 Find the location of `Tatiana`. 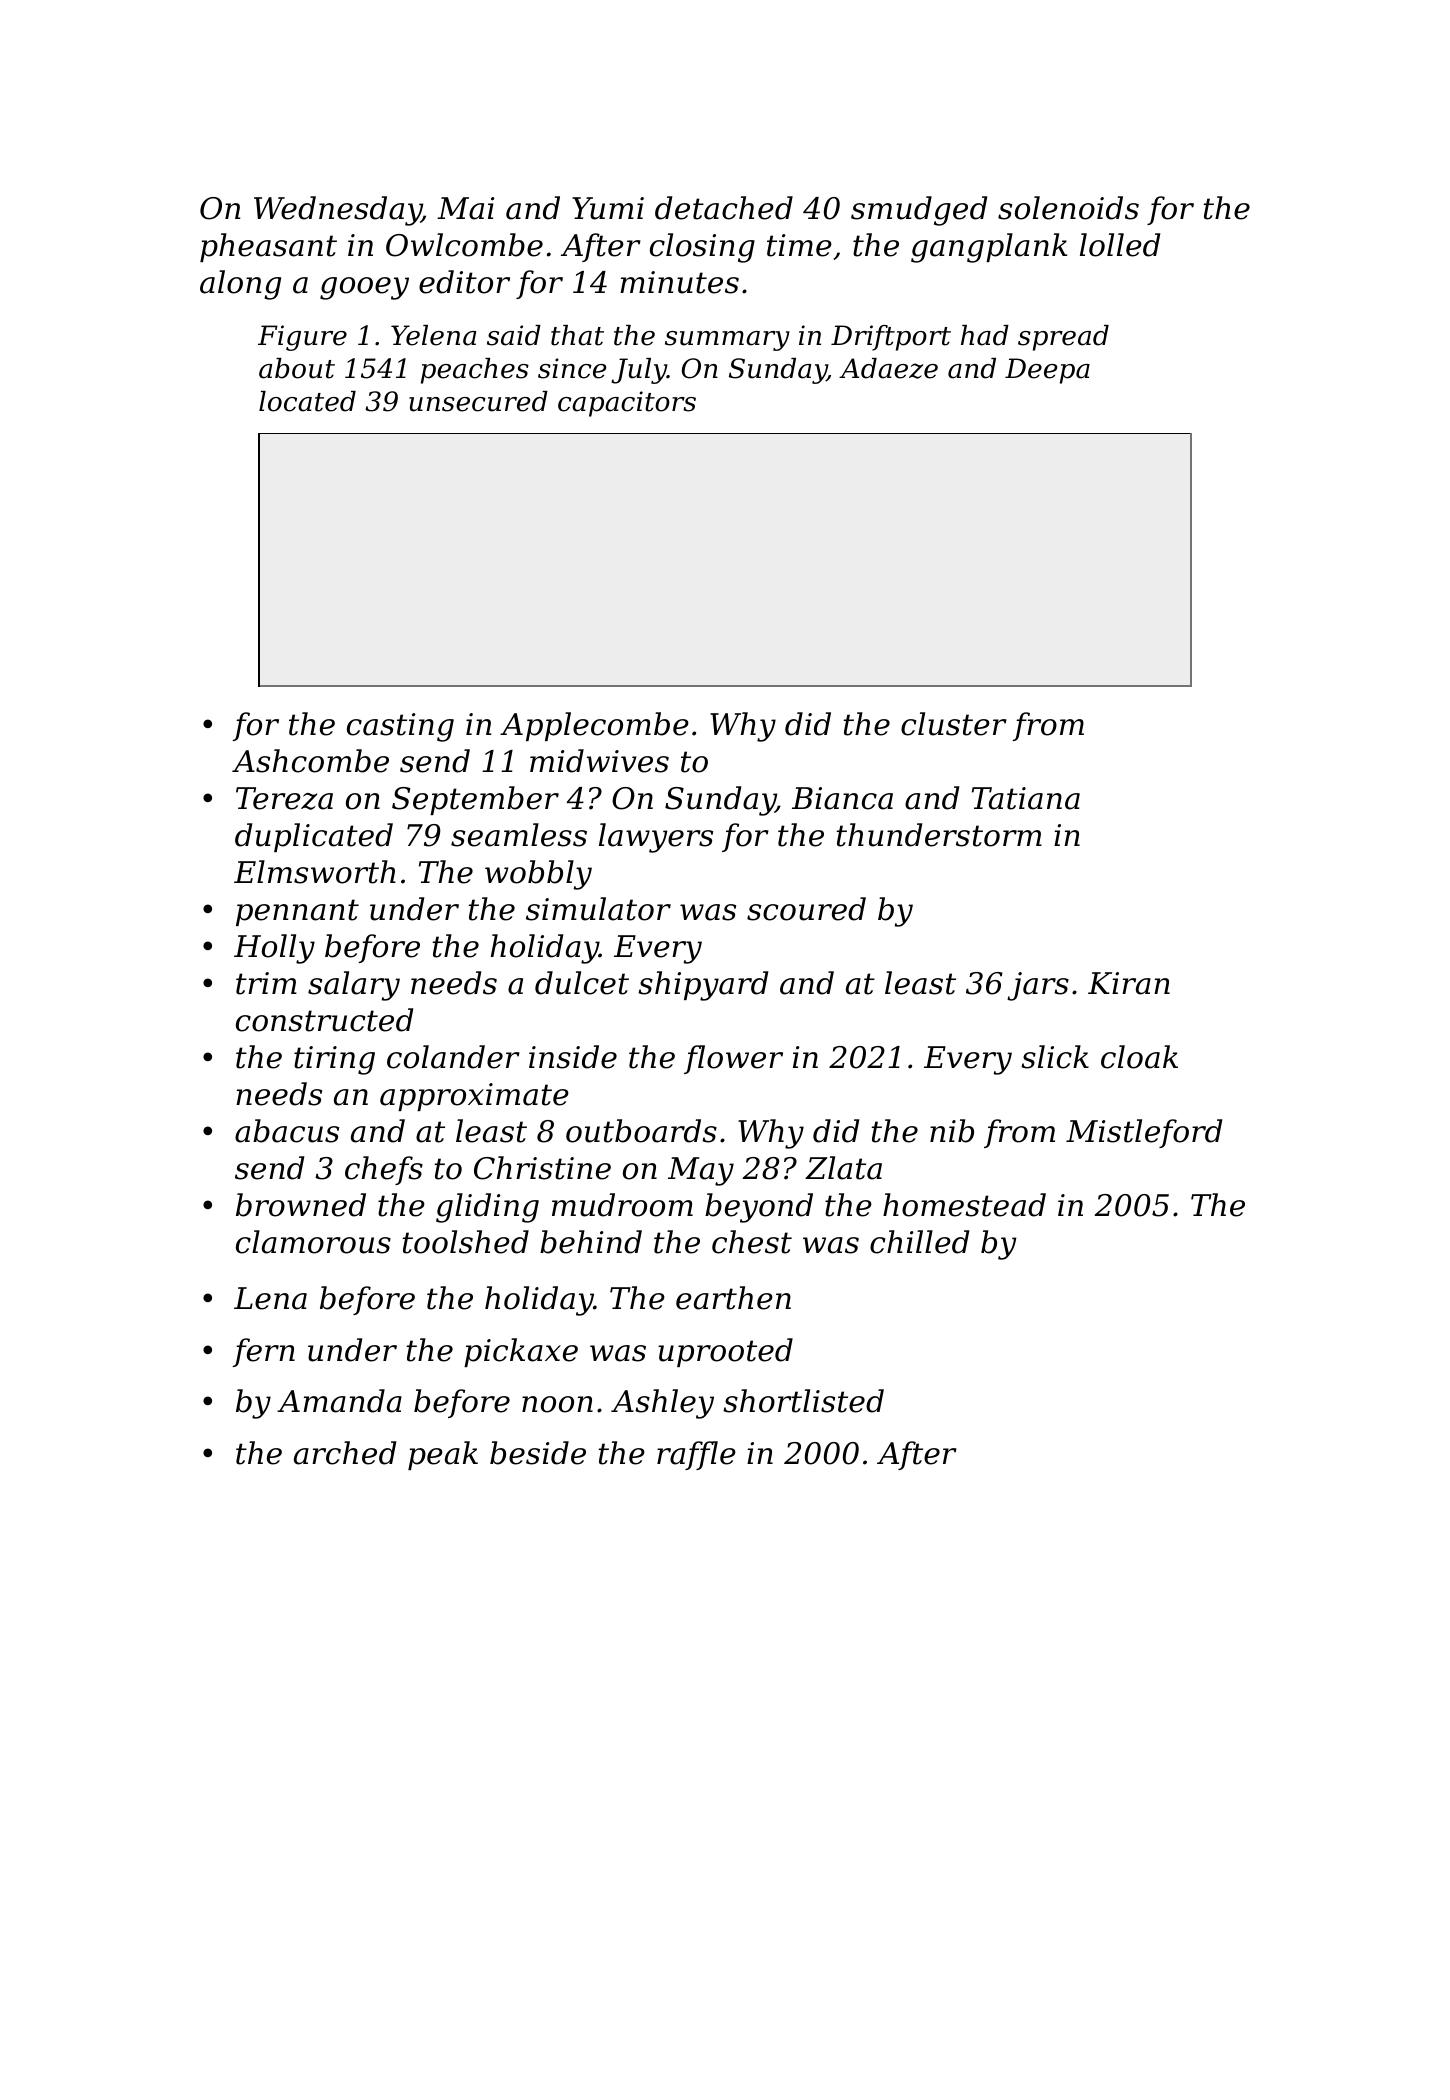

Tatiana is located at coordinates (1026, 798).
